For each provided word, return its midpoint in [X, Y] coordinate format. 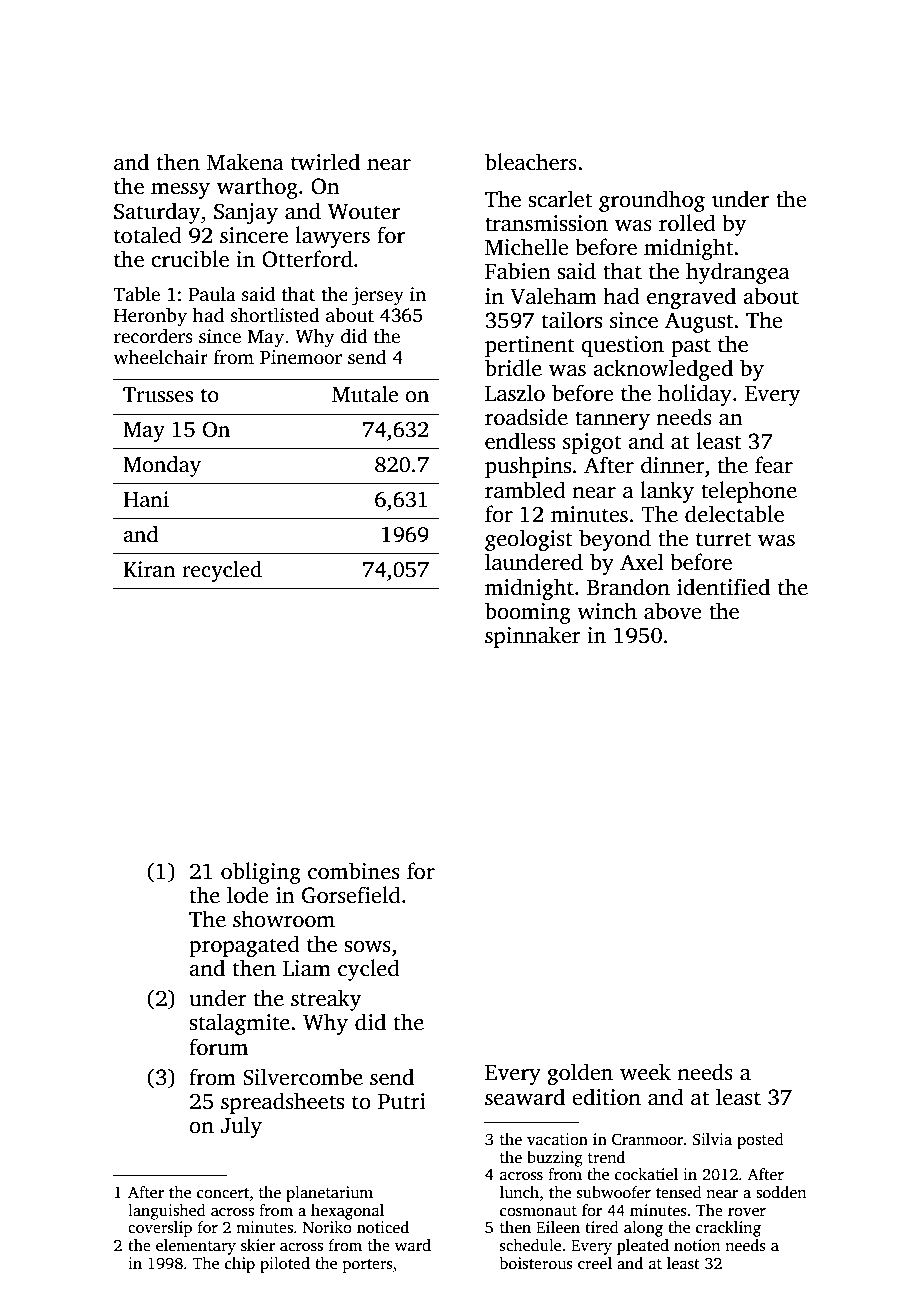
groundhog [652, 201]
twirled [325, 162]
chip [240, 1265]
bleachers [531, 162]
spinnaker [532, 637]
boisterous [536, 1263]
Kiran [149, 569]
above [672, 611]
